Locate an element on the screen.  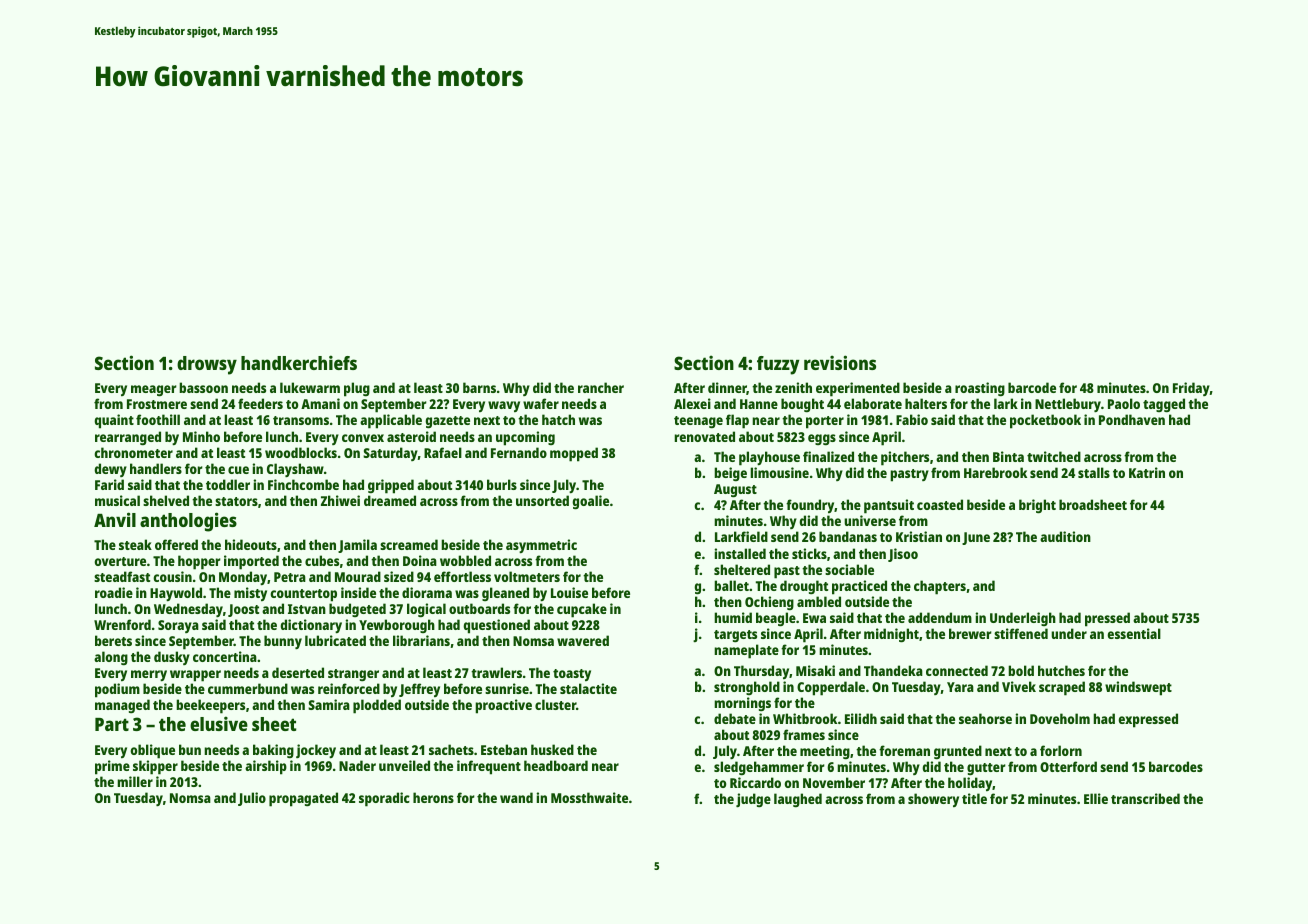
fuzzy is located at coordinates (778, 365).
